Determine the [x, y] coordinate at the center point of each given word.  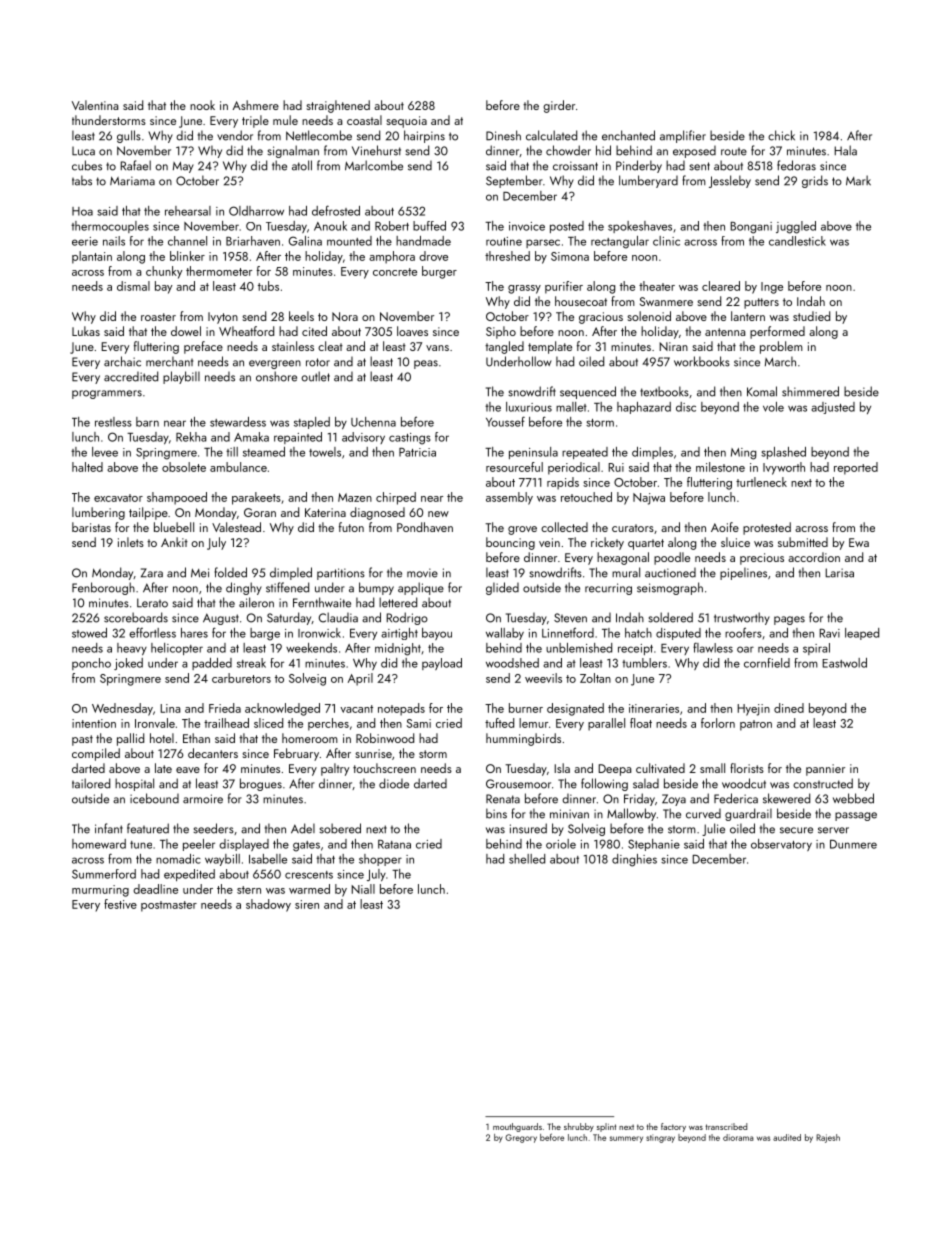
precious [762, 559]
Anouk [330, 226]
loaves [412, 331]
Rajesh [828, 1138]
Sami [419, 723]
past [82, 740]
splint [606, 1127]
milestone [720, 467]
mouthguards [517, 1127]
